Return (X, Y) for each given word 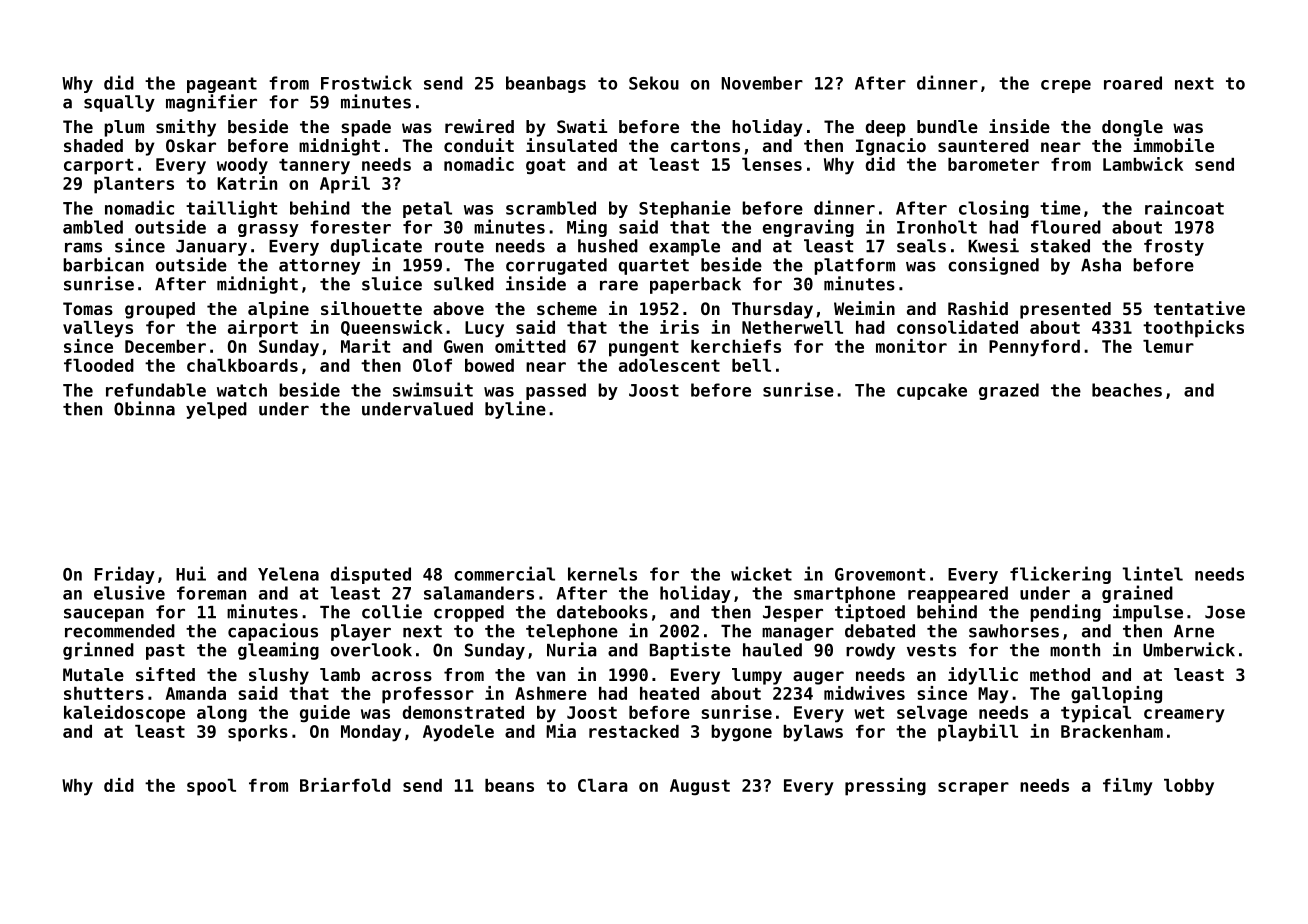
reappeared (958, 594)
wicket (761, 573)
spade (366, 128)
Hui (191, 573)
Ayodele (458, 733)
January (211, 248)
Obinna (144, 408)
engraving (808, 228)
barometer (993, 164)
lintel (1152, 573)
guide (325, 714)
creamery (1184, 716)
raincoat (1184, 207)
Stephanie (685, 209)
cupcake (932, 391)
